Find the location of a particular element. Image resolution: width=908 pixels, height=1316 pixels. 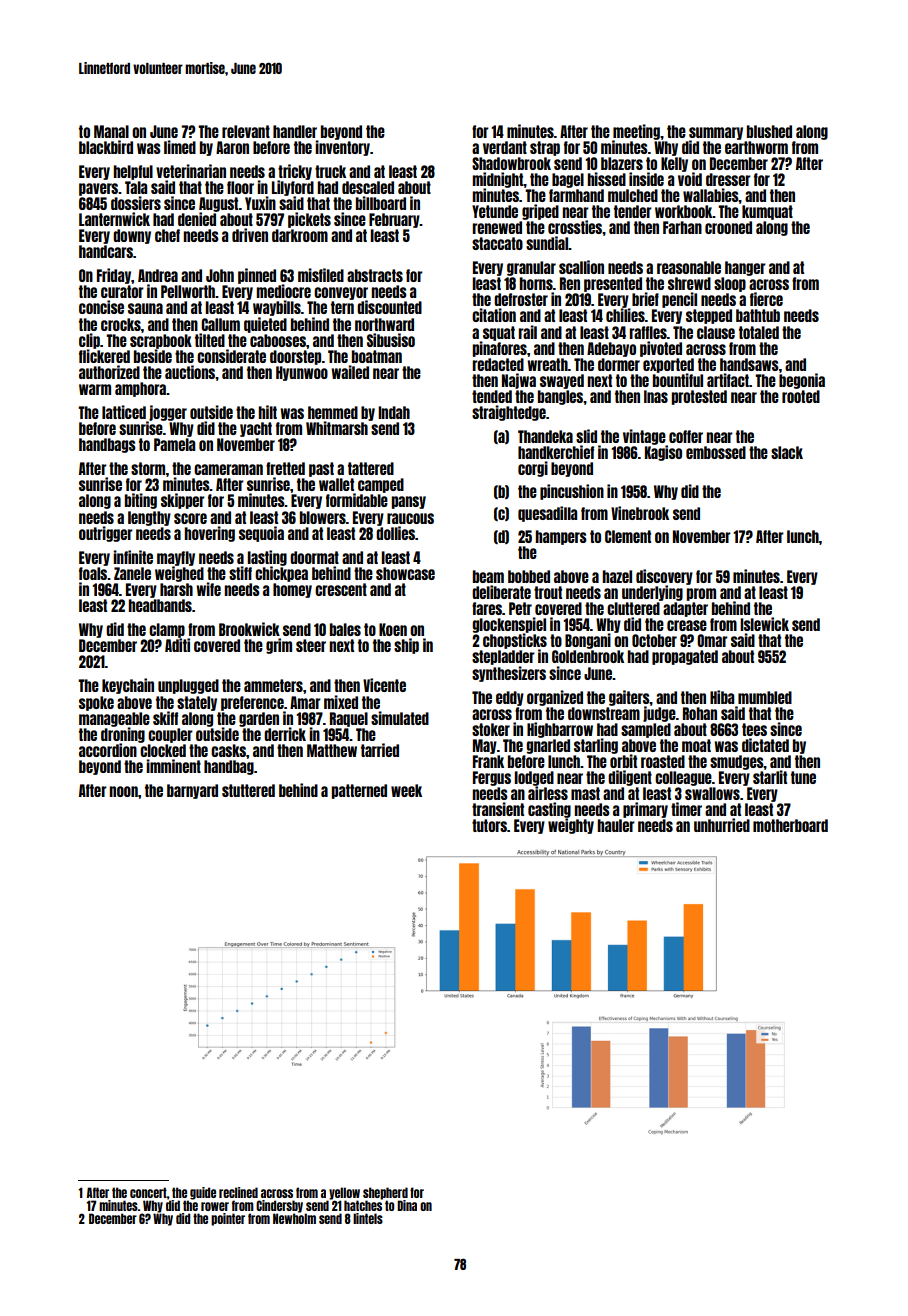

chef is located at coordinates (167, 235).
